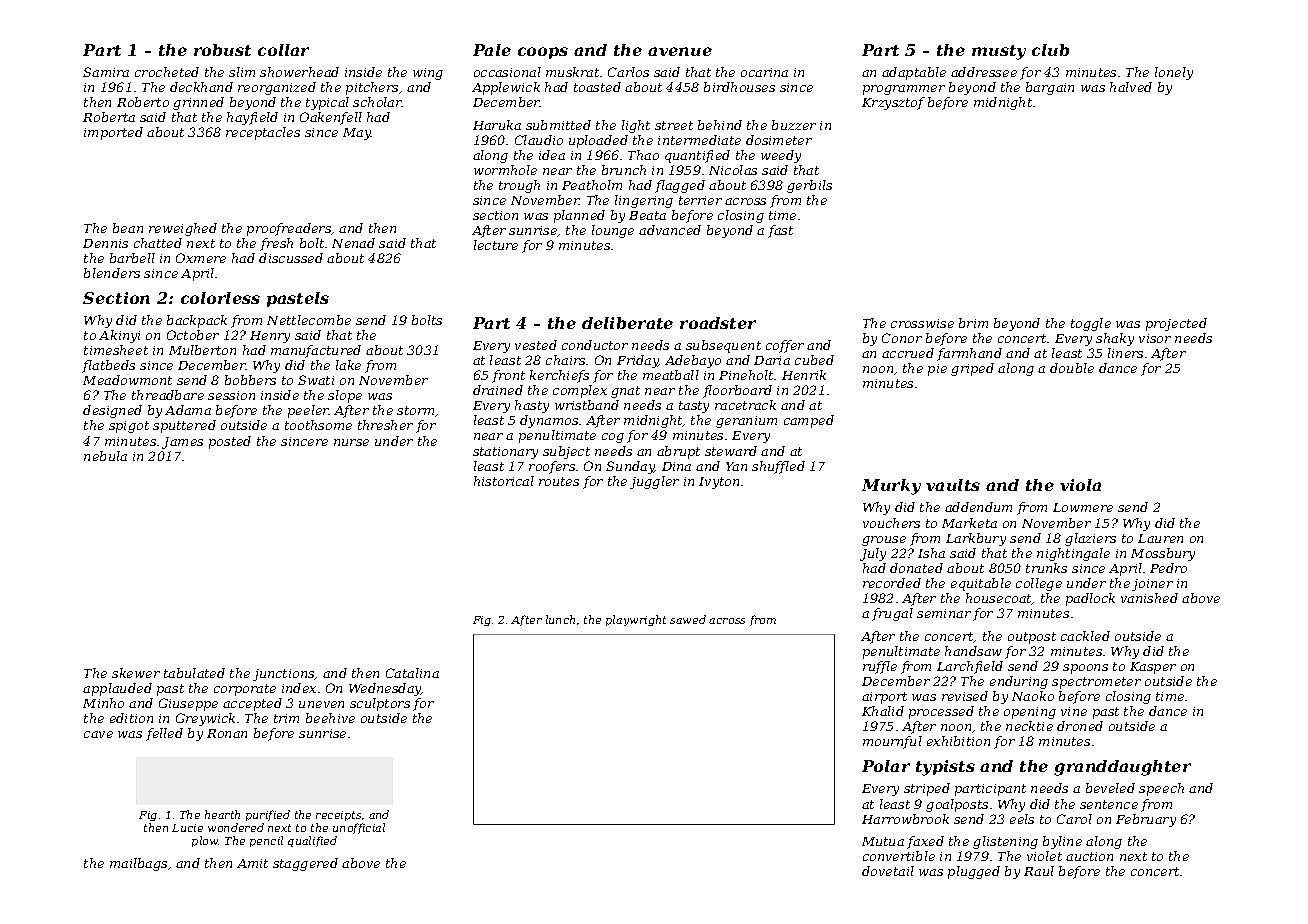 The height and width of the page is (924, 1308). Describe the element at coordinates (883, 841) in the page. I see `Mutua` at that location.
